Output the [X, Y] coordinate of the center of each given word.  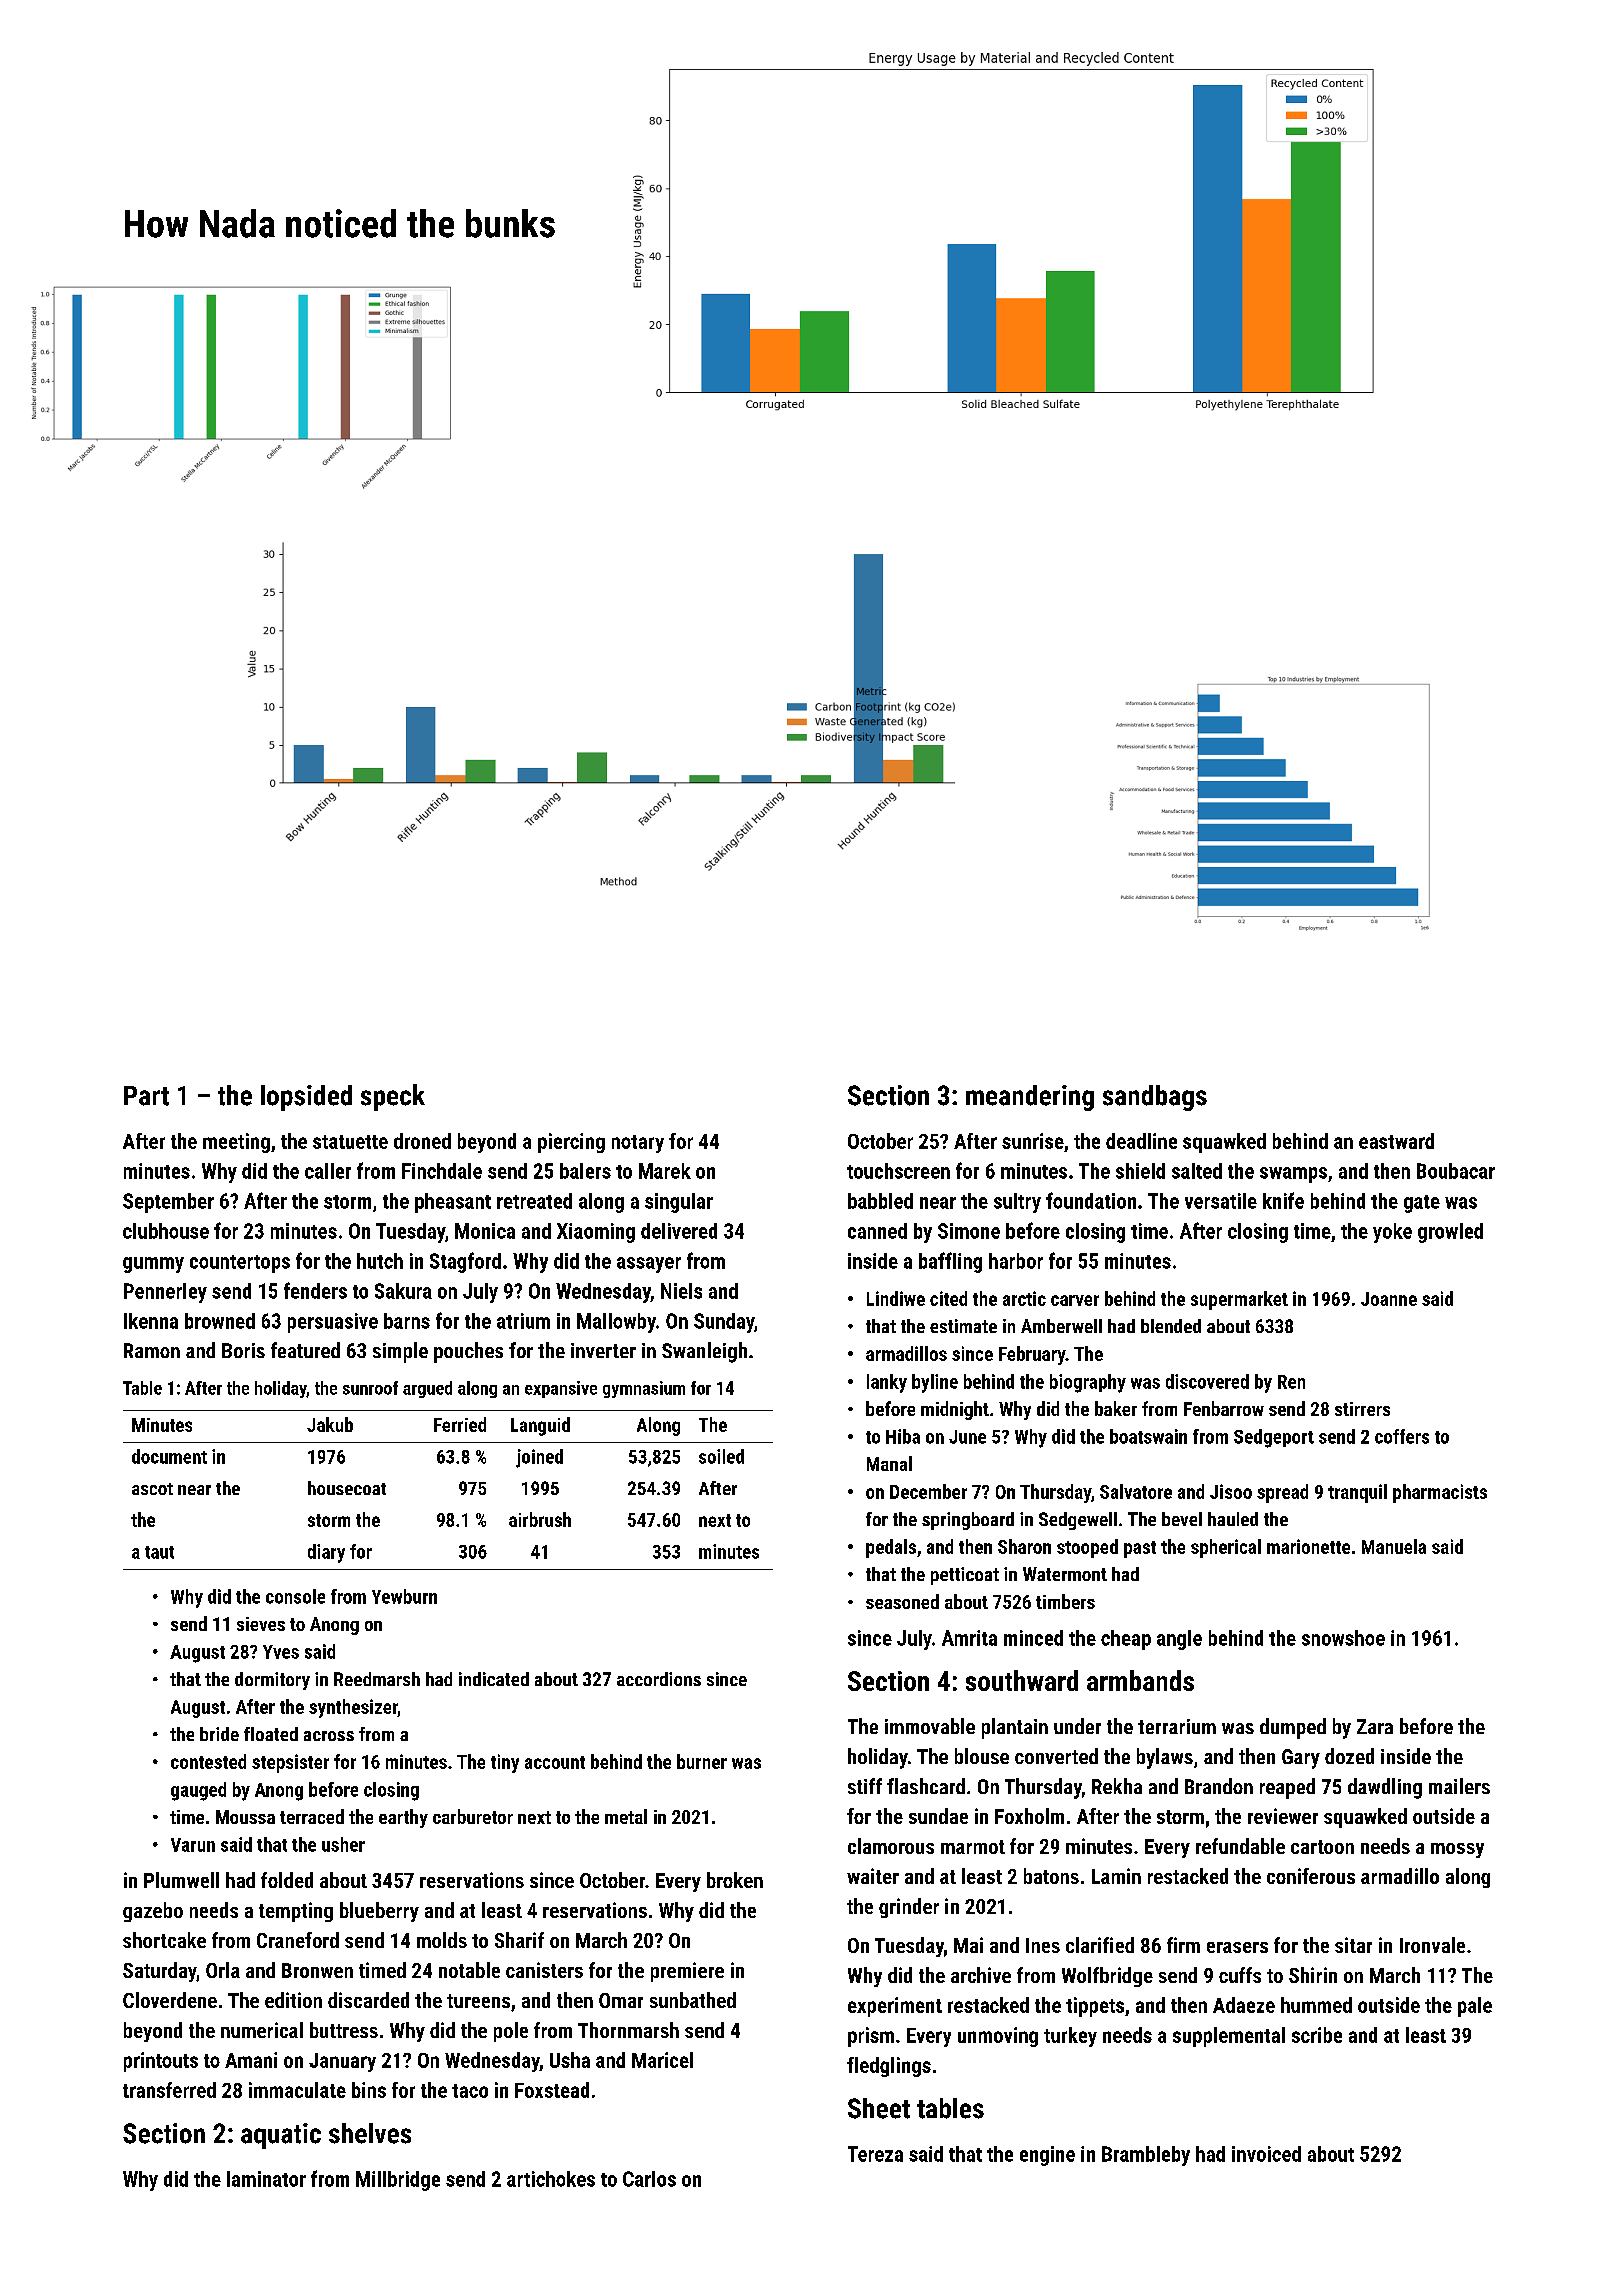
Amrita [969, 1638]
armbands [1140, 1680]
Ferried [460, 1424]
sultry [1017, 1203]
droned [422, 1141]
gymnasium [644, 1389]
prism [871, 2037]
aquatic [281, 2136]
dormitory [272, 1681]
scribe [1317, 2035]
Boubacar [1456, 1171]
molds [442, 1940]
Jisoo [1231, 1491]
